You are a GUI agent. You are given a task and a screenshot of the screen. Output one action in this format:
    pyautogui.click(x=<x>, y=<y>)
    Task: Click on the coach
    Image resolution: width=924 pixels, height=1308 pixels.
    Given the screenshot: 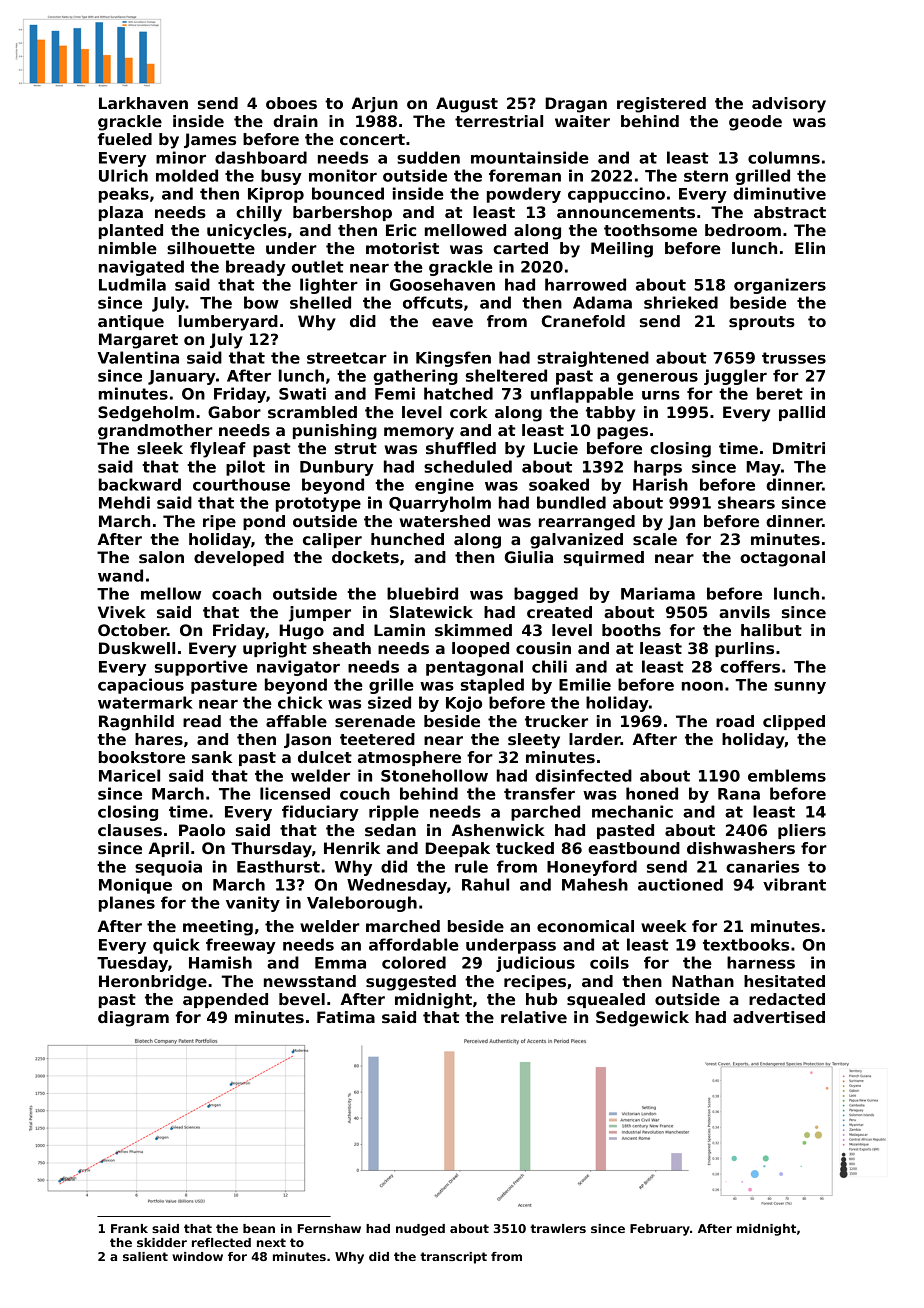 What is the action you would take?
    pyautogui.click(x=236, y=593)
